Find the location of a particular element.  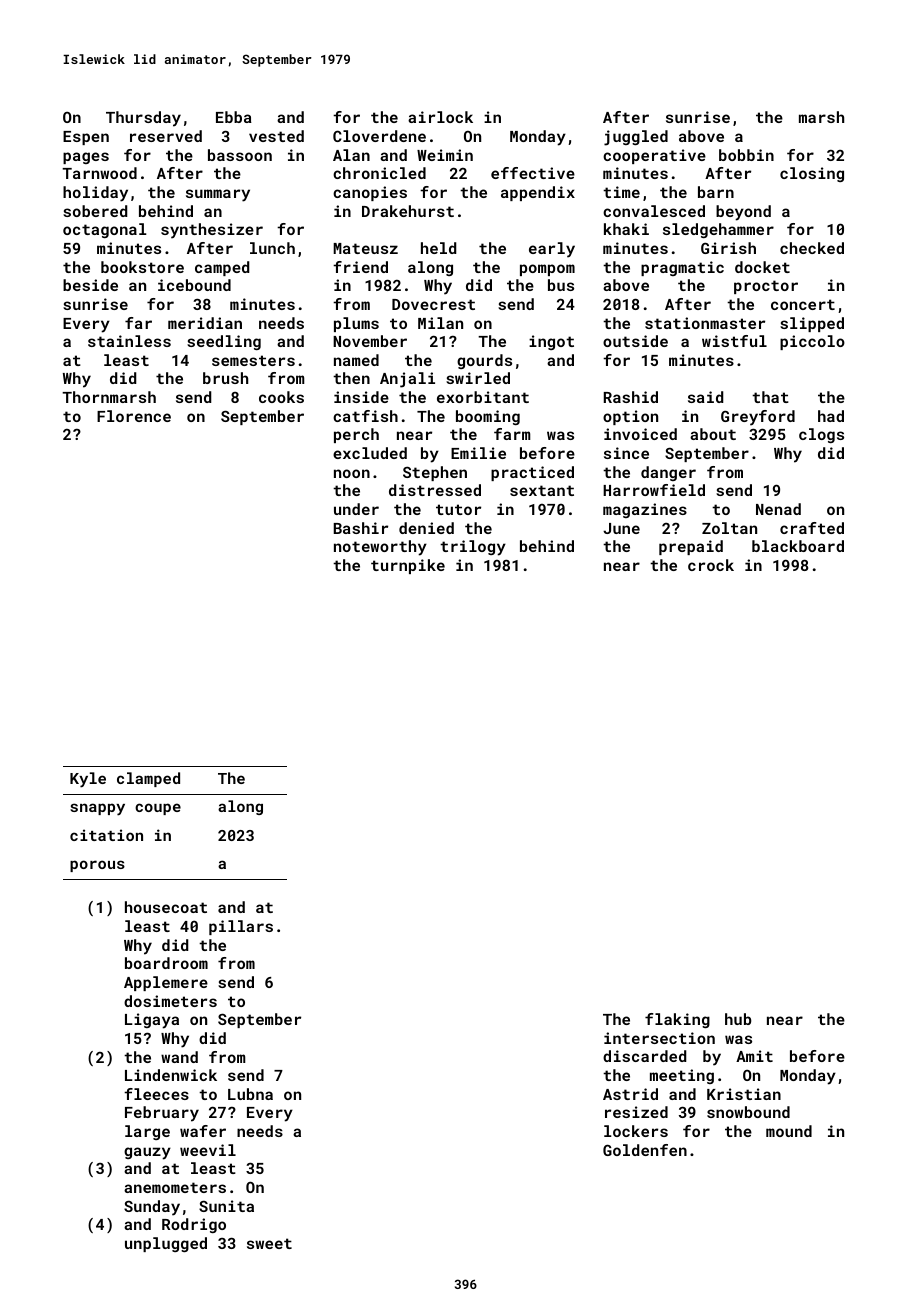

turnpike is located at coordinates (408, 566).
